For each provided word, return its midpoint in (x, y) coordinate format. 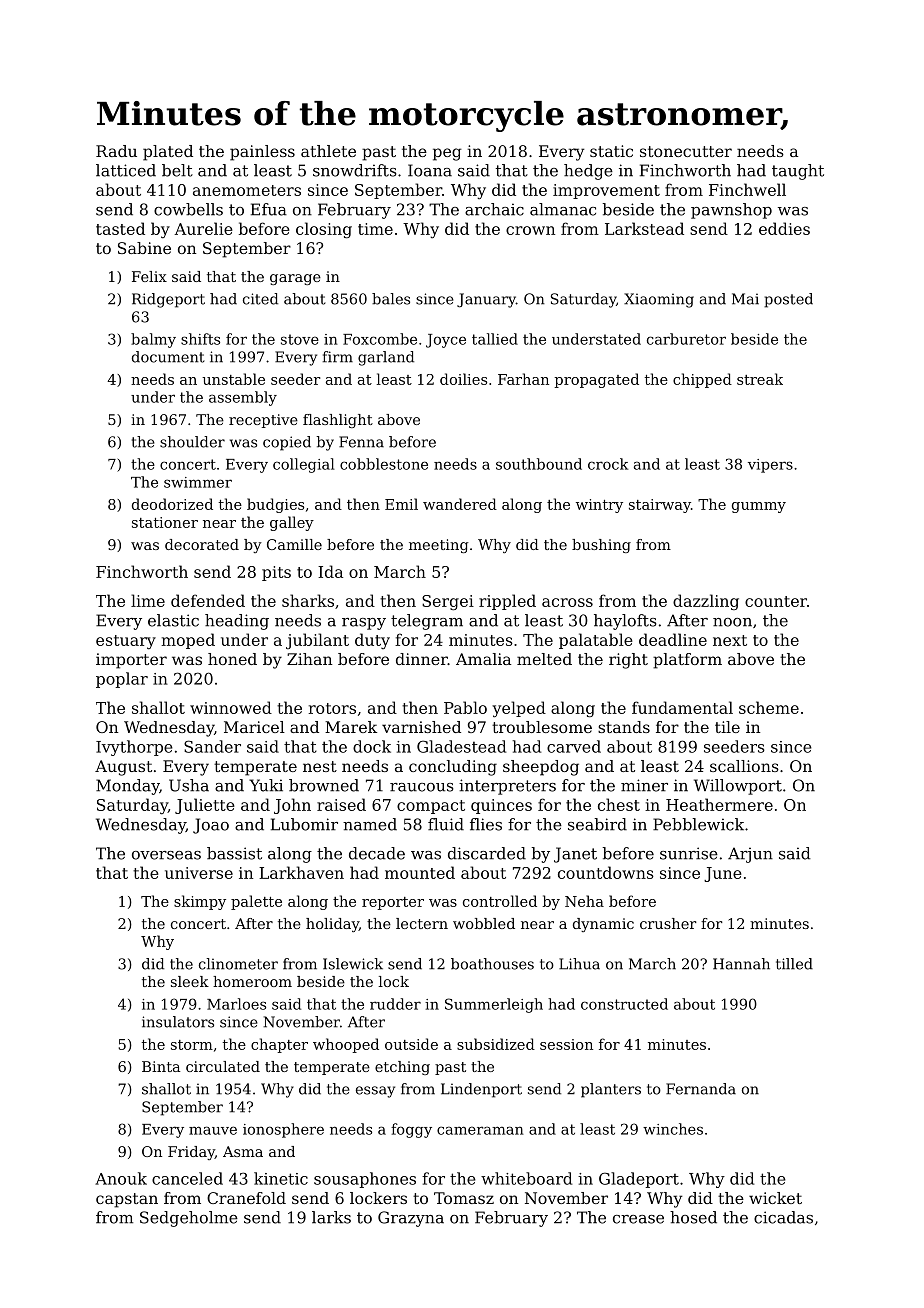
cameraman (480, 1130)
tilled (794, 964)
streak (760, 379)
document (168, 357)
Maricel (254, 727)
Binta (161, 1066)
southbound (539, 464)
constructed (624, 1004)
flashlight (338, 421)
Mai (745, 299)
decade (377, 853)
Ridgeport (168, 300)
